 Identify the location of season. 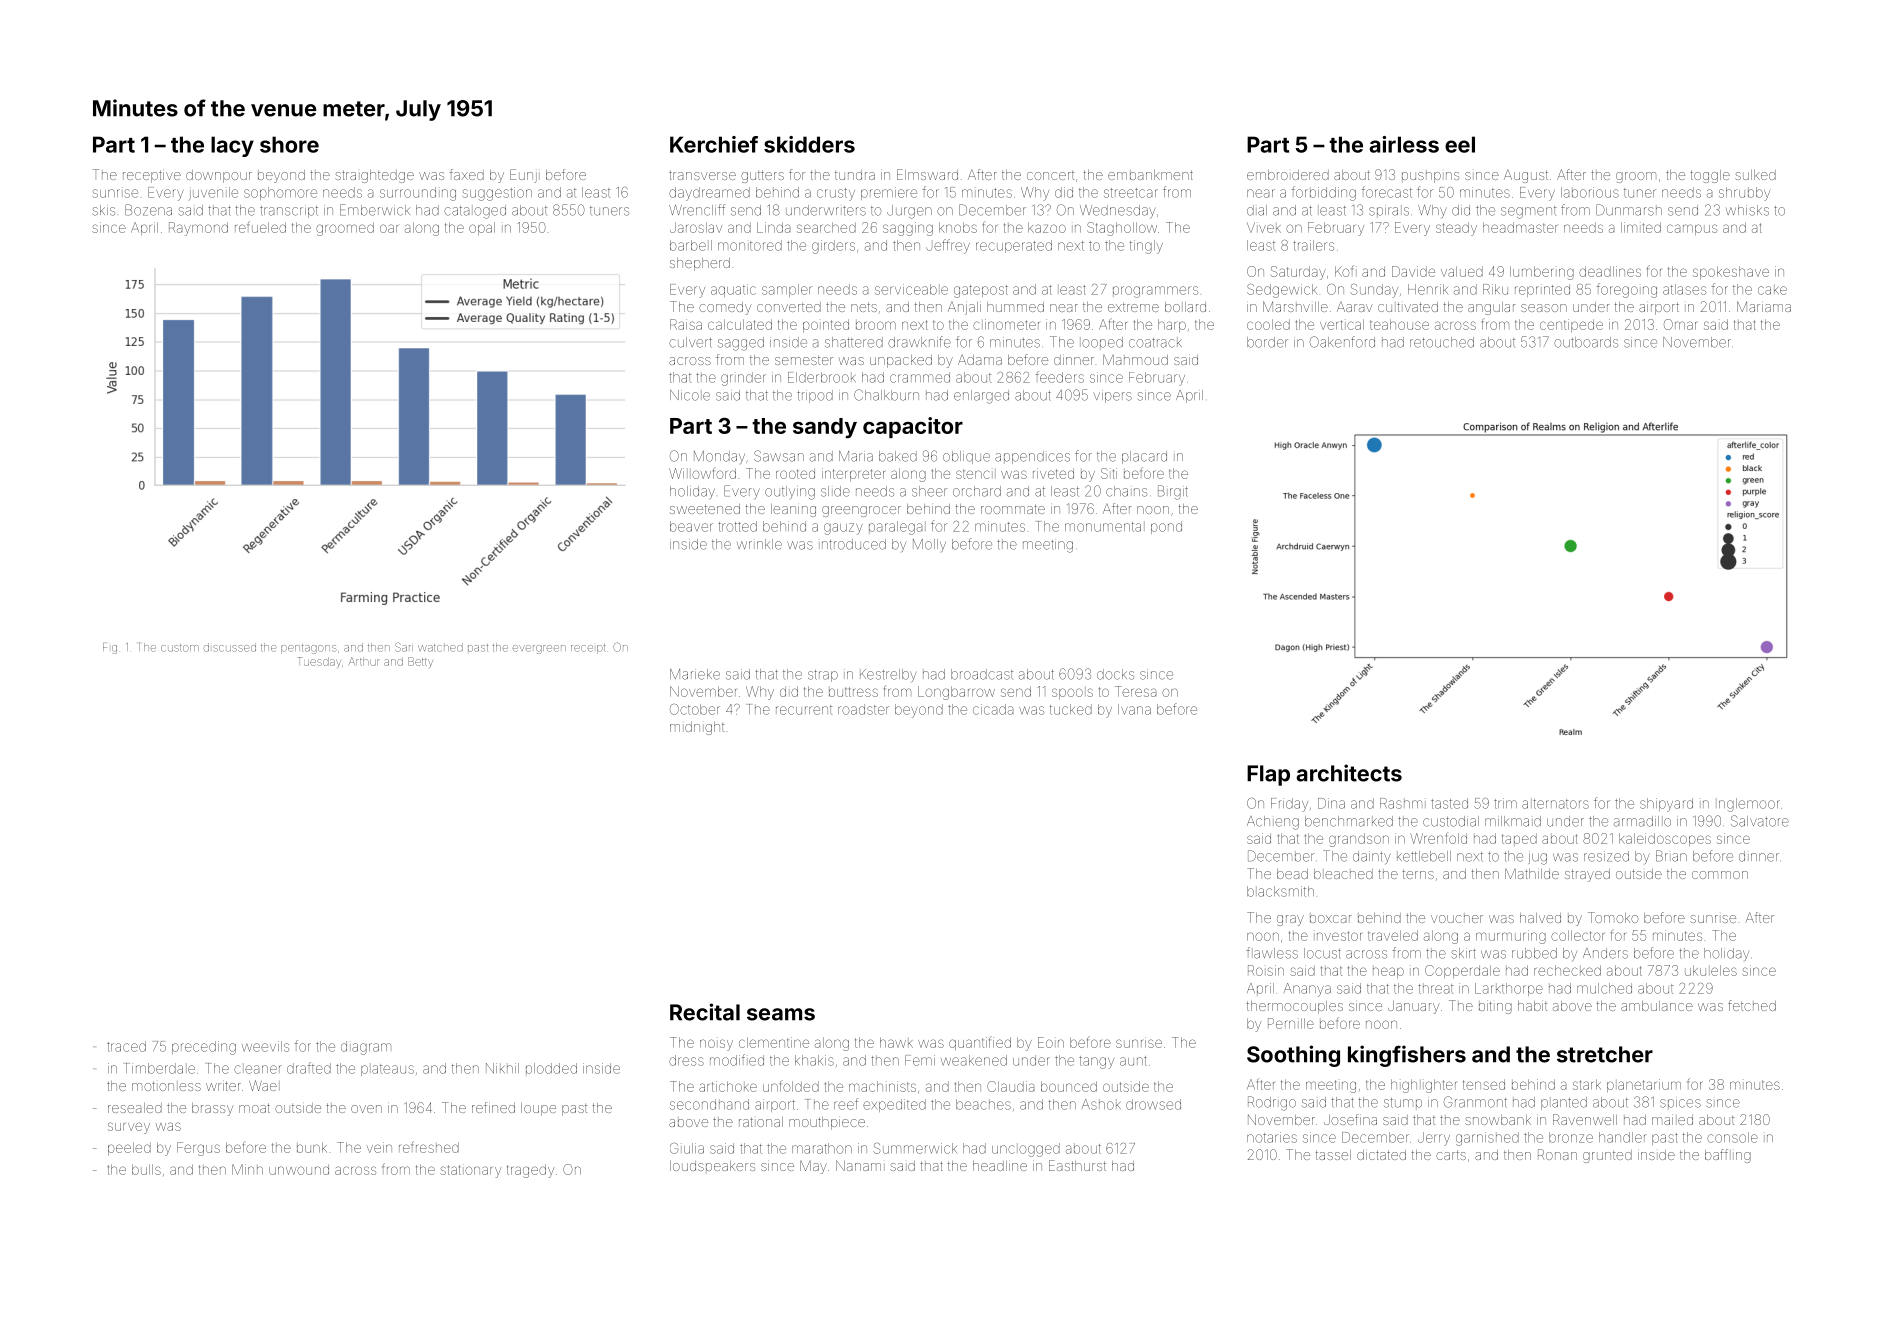
(1544, 308).
